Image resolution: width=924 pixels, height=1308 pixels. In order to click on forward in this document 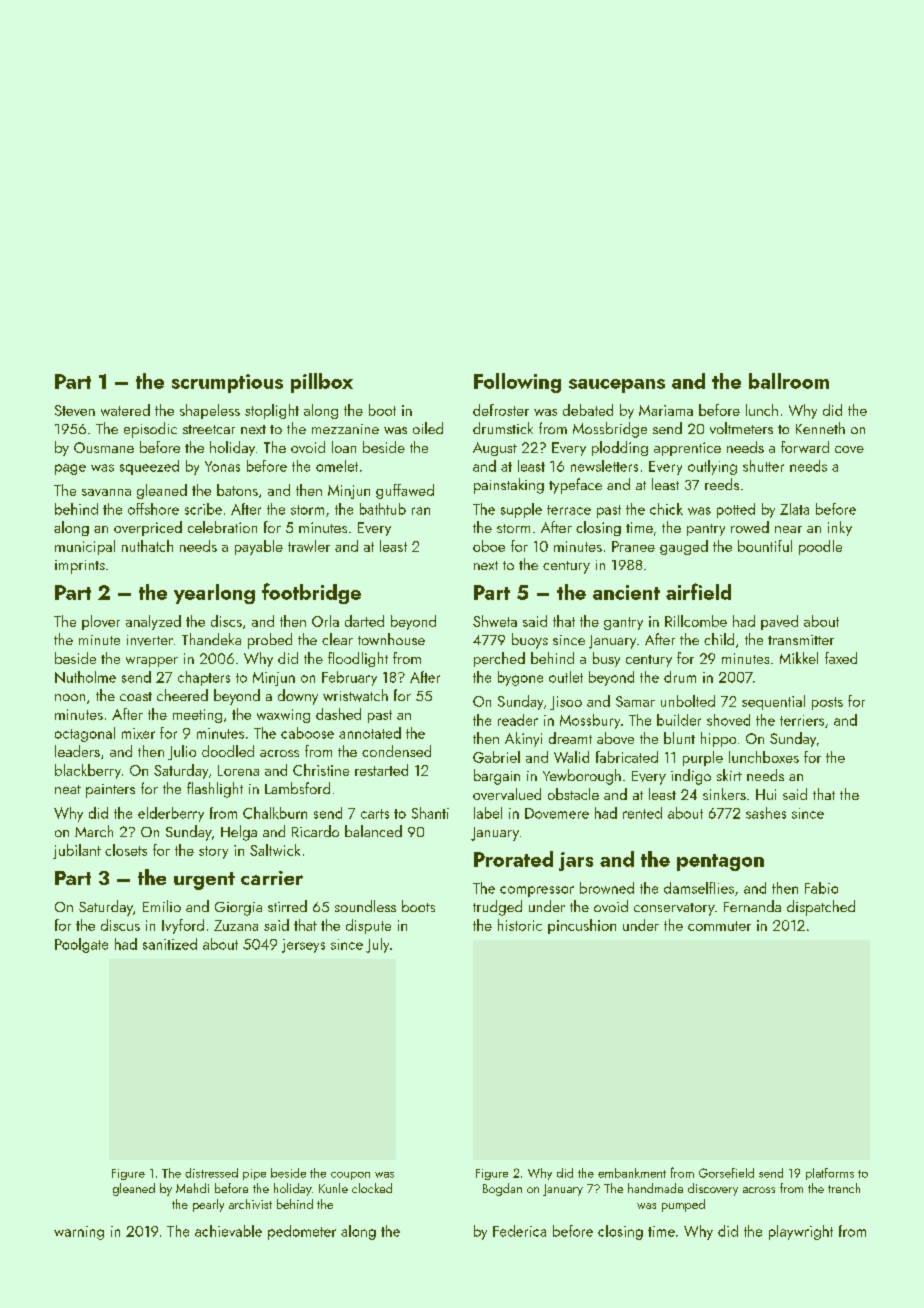, I will do `click(805, 447)`.
